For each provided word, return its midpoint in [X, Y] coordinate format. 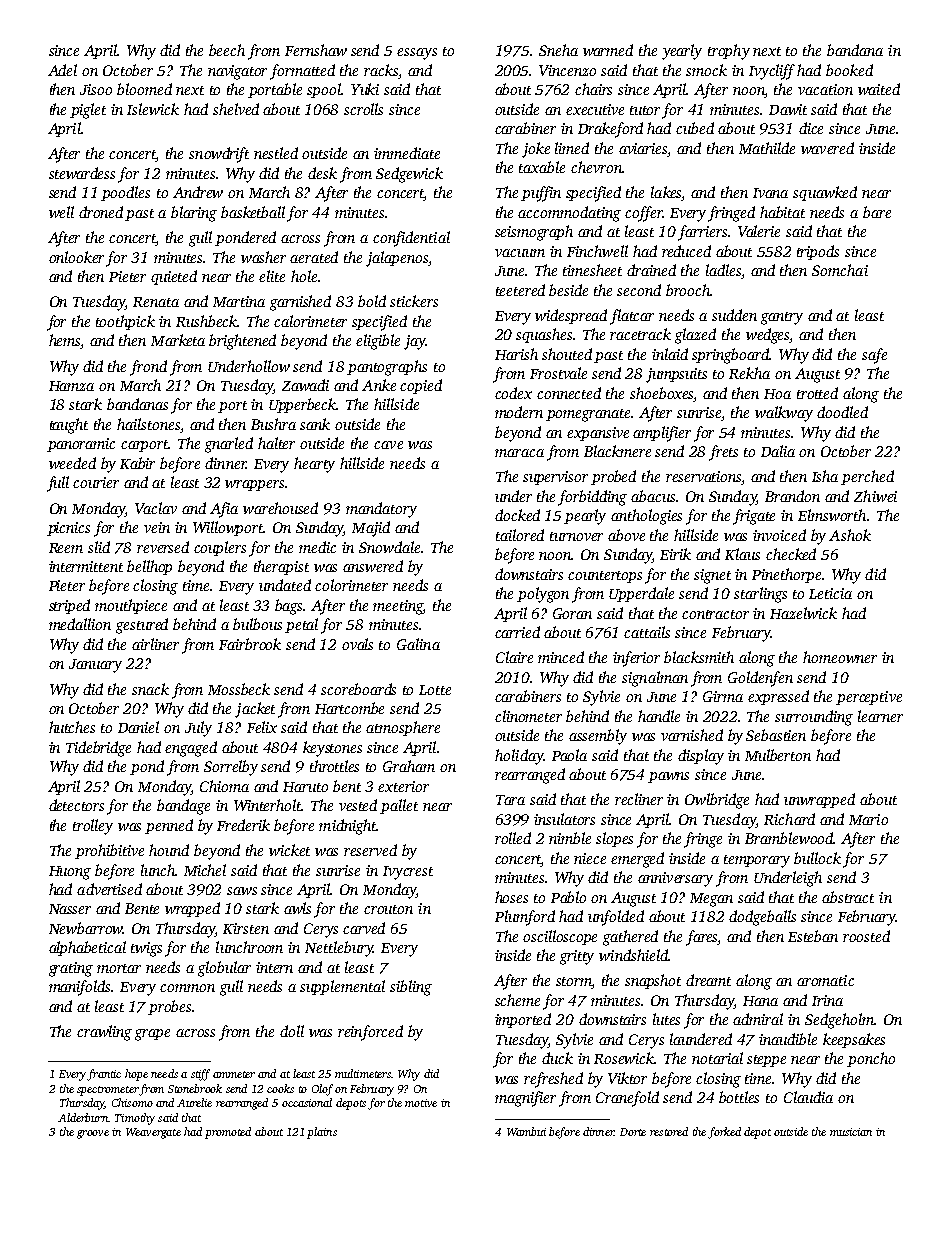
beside [568, 290]
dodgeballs [762, 918]
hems [65, 341]
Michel [205, 870]
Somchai [840, 270]
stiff [200, 1075]
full [58, 484]
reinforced [370, 1033]
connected [569, 393]
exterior [403, 786]
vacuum [520, 253]
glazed [695, 336]
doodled [842, 412]
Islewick [153, 109]
